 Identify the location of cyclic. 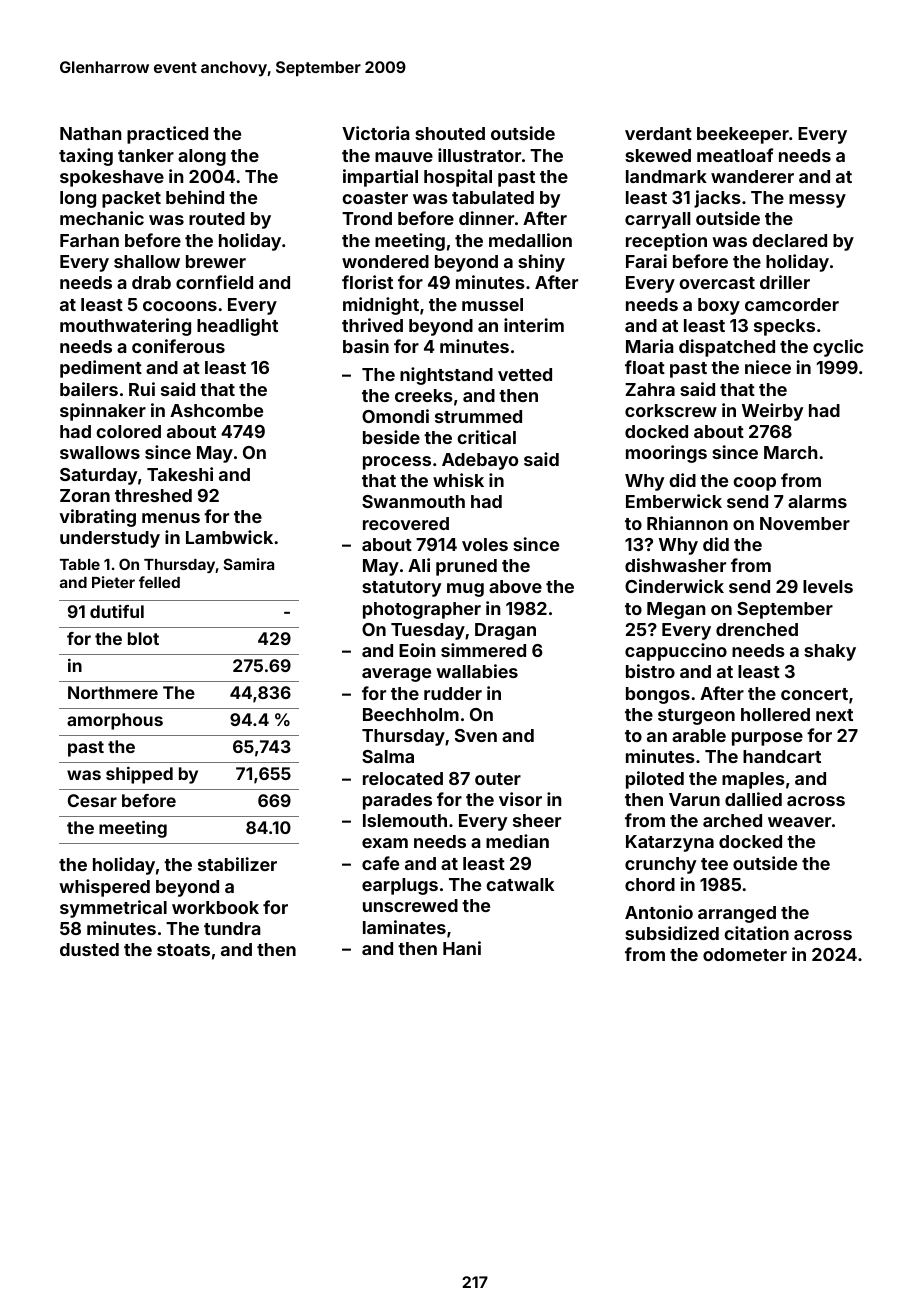
(838, 348).
